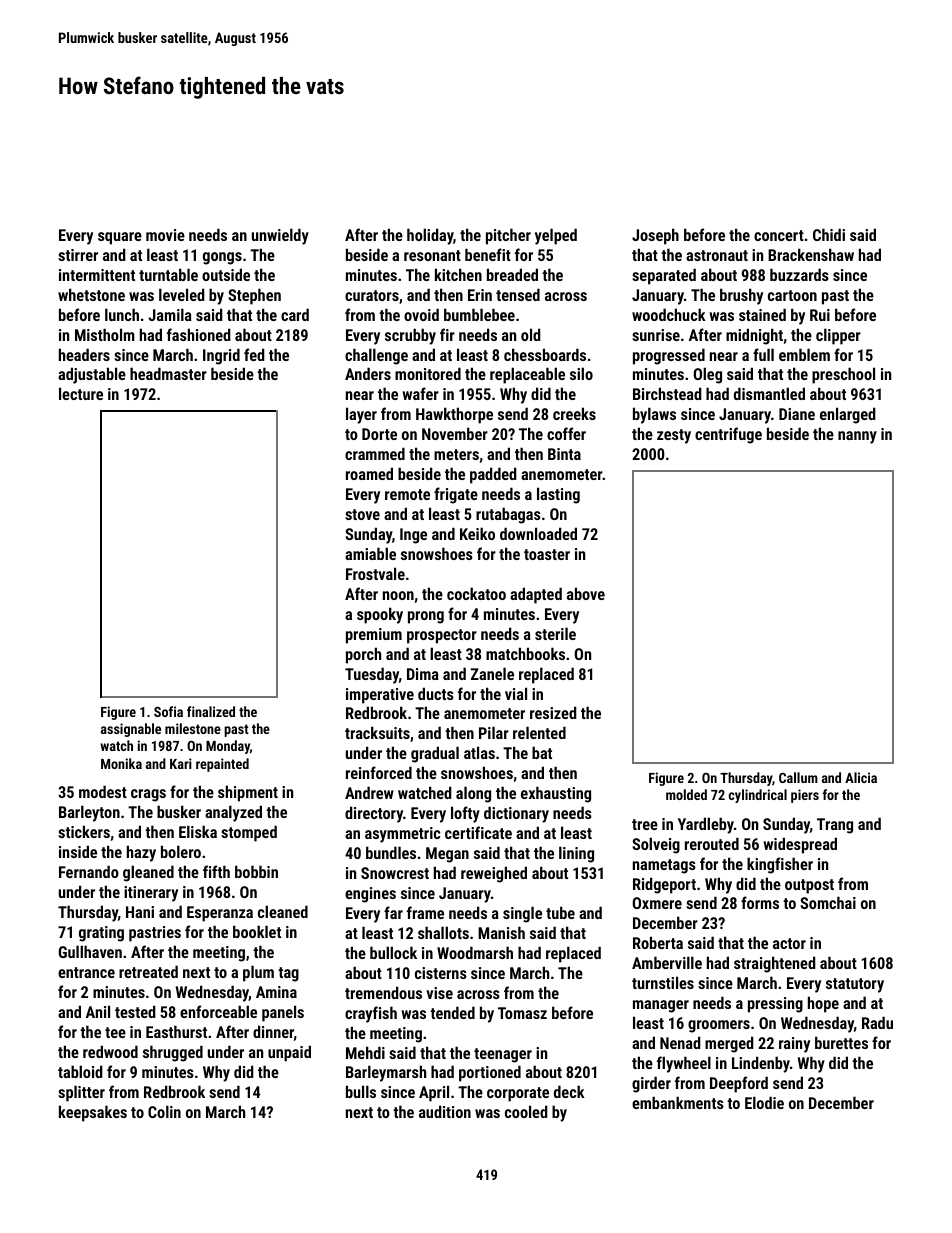 The image size is (952, 1233). Describe the element at coordinates (779, 235) in the document. I see `concert` at that location.
